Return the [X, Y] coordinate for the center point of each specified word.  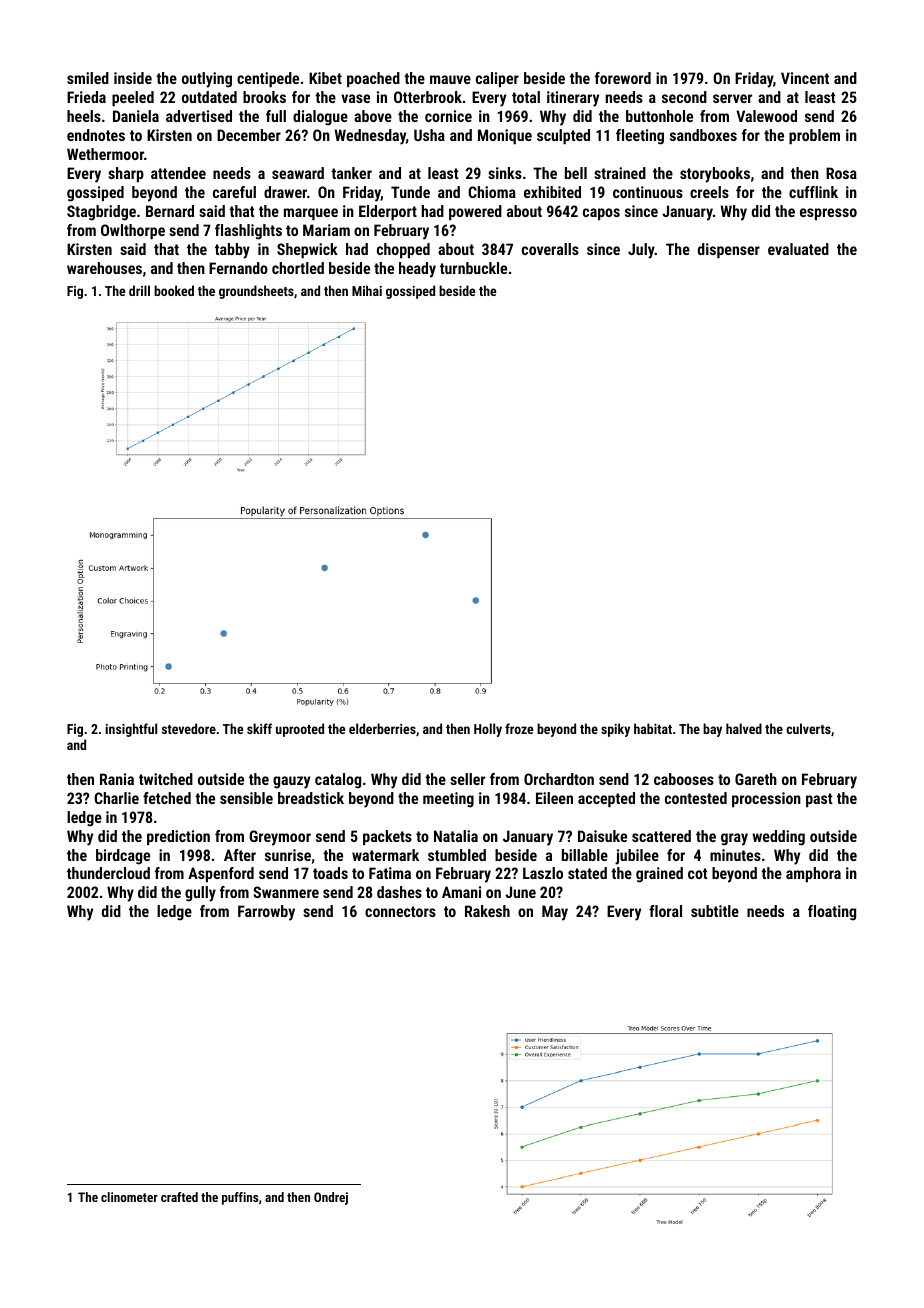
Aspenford [221, 874]
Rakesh [487, 911]
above [373, 116]
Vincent [805, 78]
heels [84, 116]
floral [665, 911]
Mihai [367, 290]
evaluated [798, 249]
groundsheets [256, 292]
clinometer [129, 1197]
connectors [400, 911]
